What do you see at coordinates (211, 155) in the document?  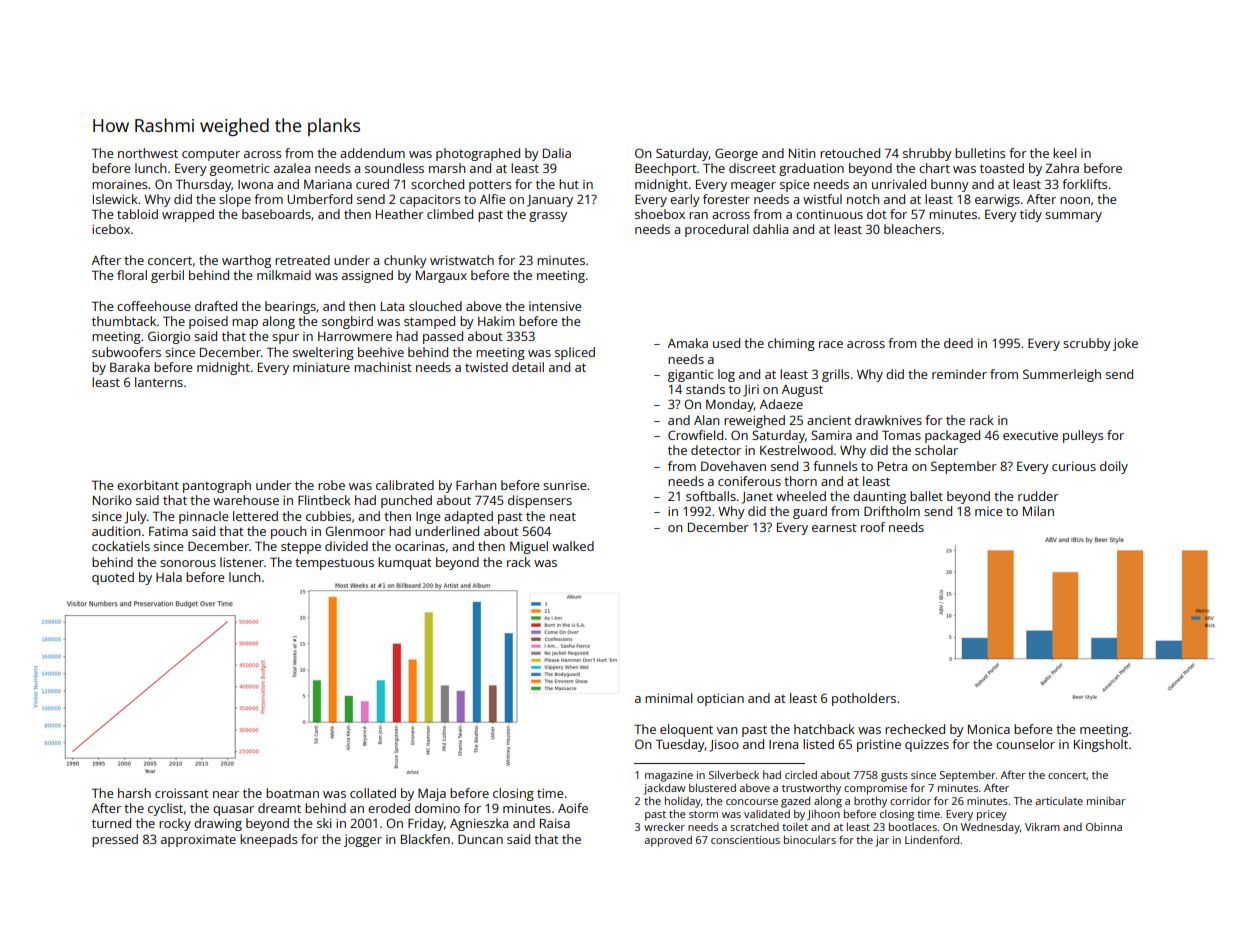 I see `computer` at bounding box center [211, 155].
